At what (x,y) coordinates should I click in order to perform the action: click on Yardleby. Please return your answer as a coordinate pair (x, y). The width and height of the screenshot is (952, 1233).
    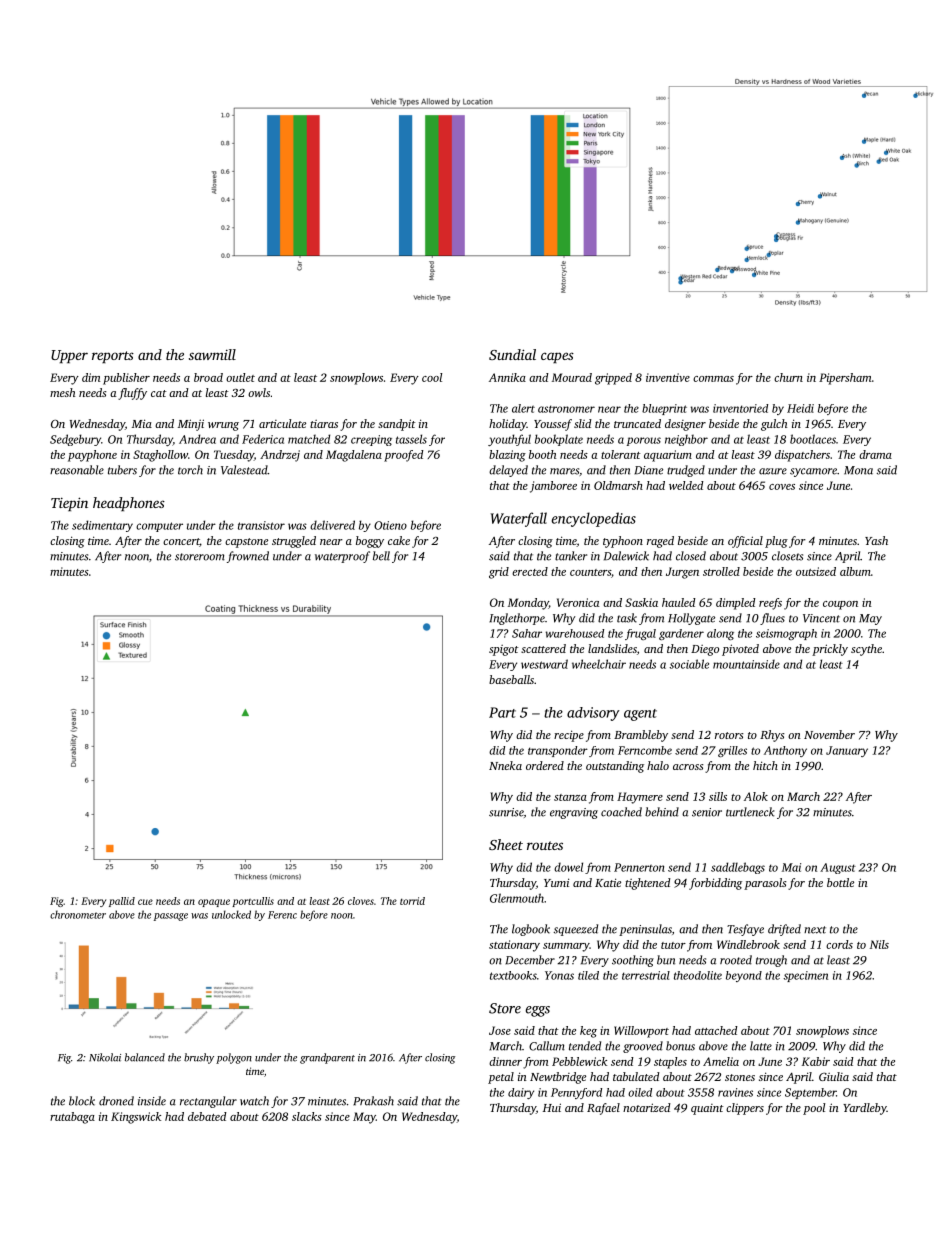
    Looking at the image, I should click on (865, 1109).
